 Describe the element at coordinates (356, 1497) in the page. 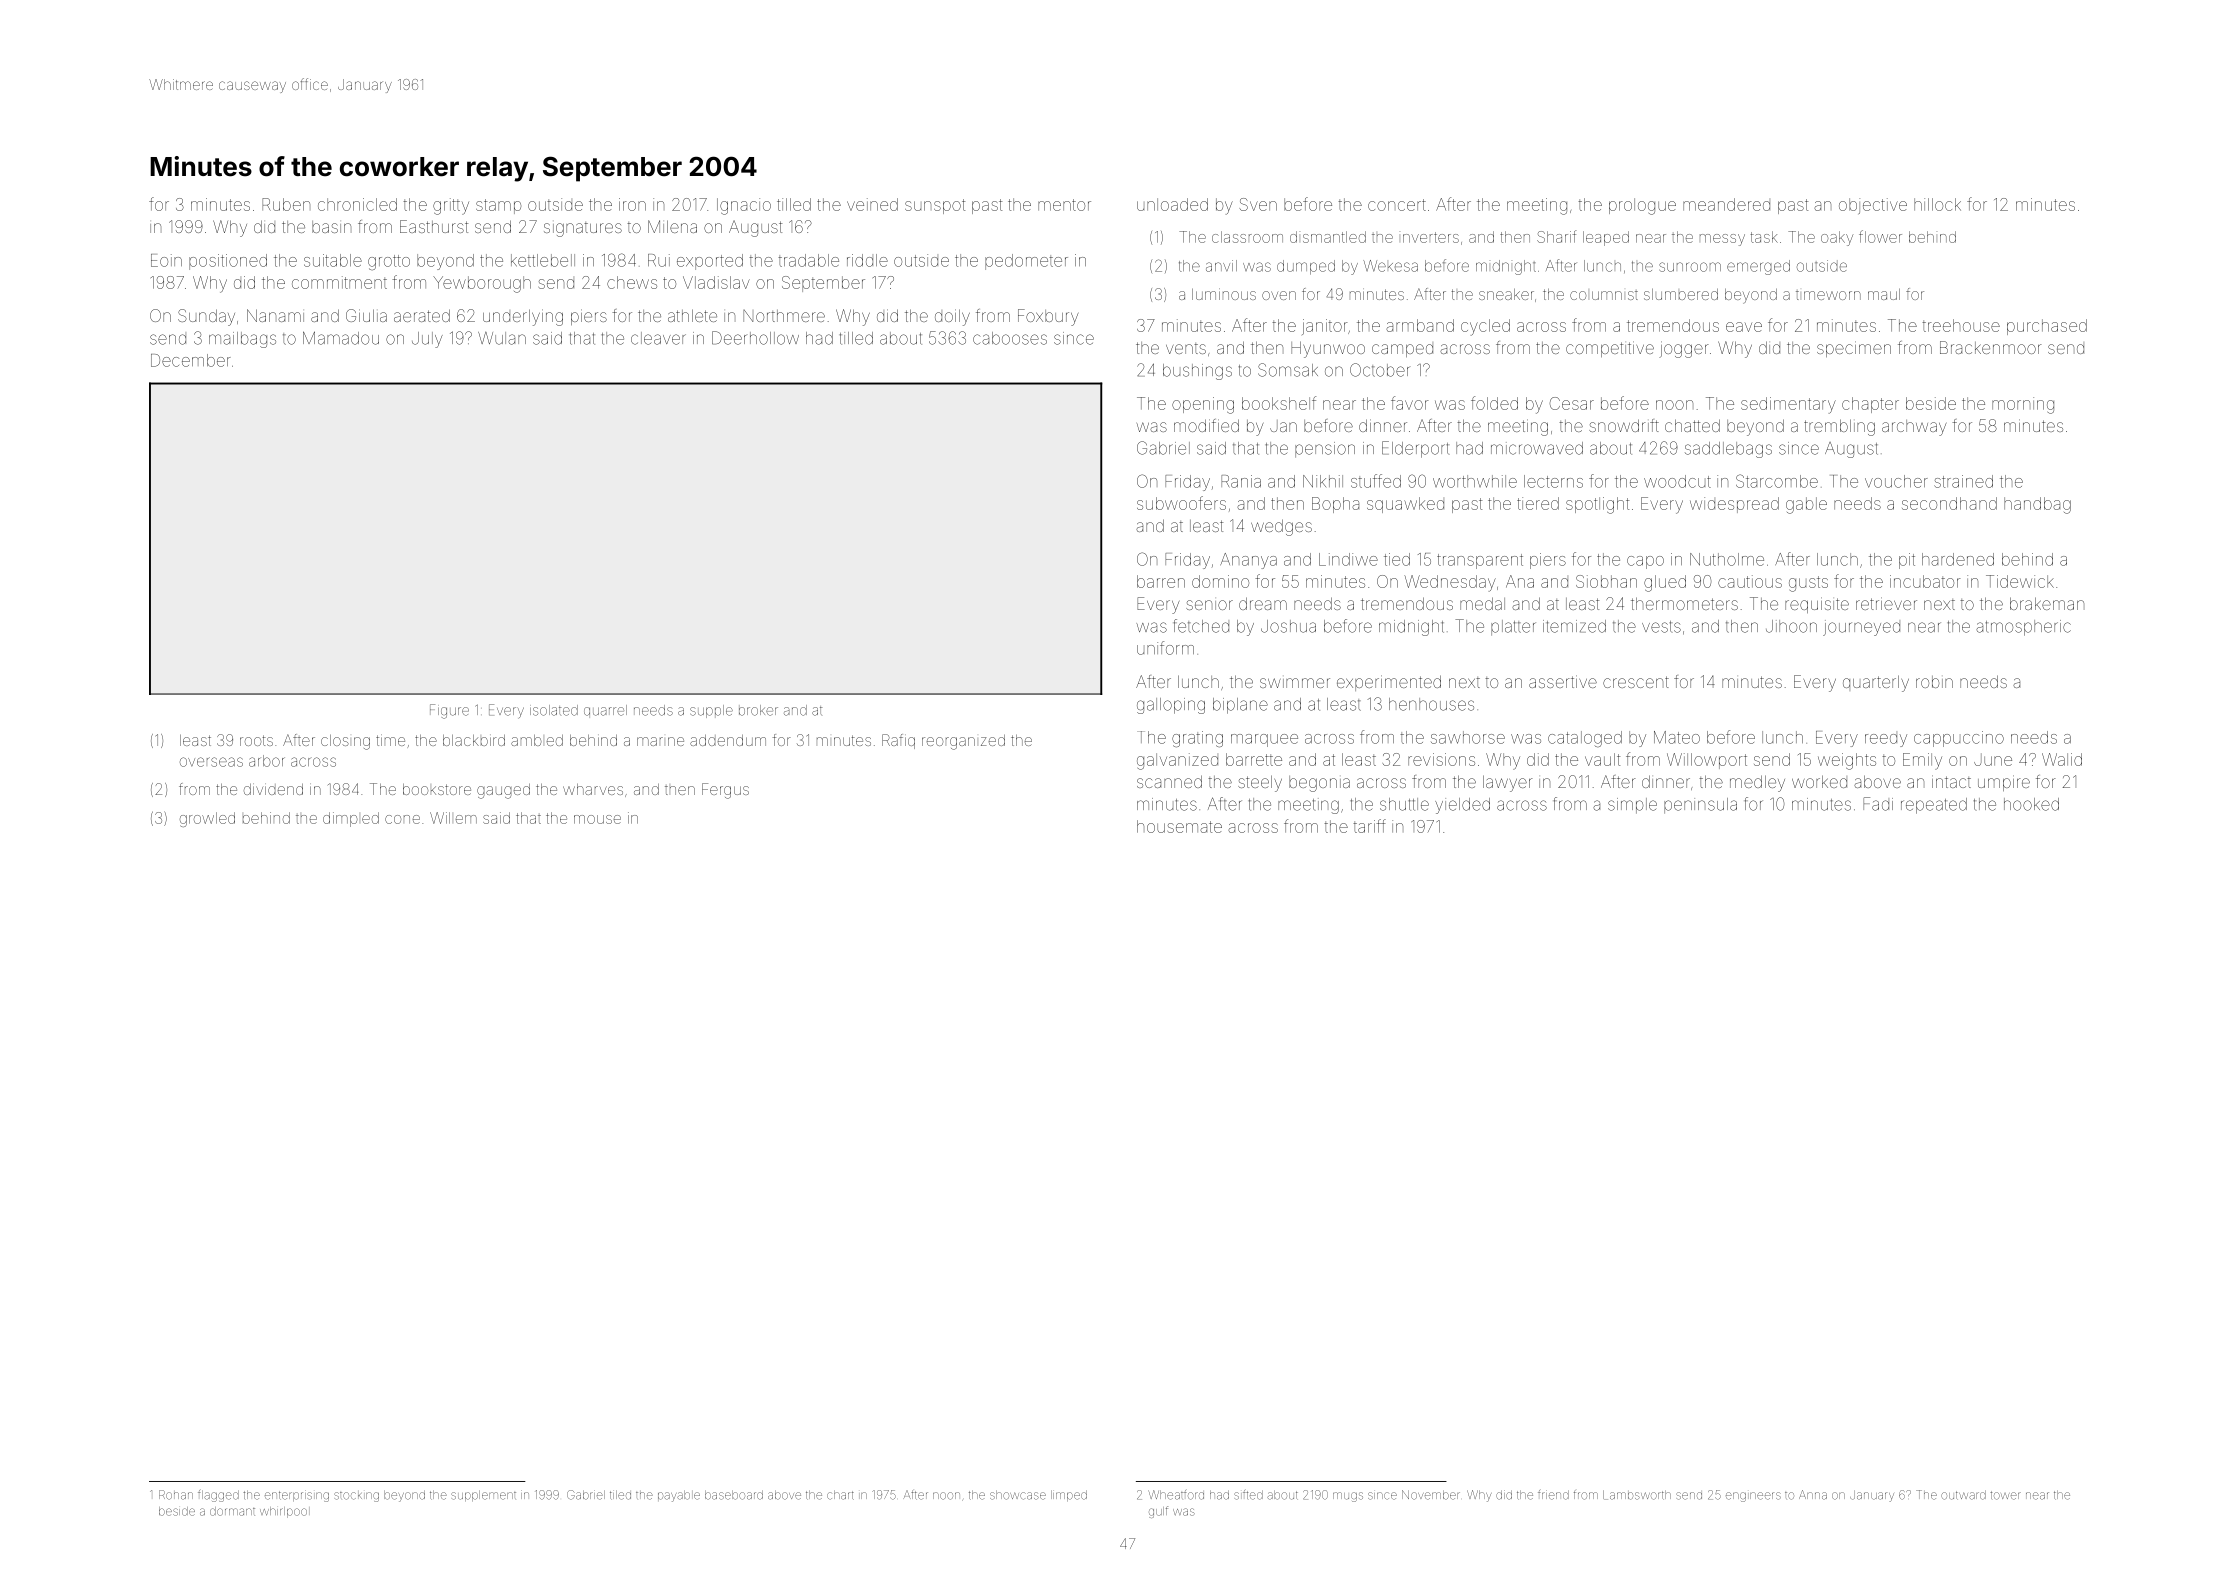

I see `stocking` at that location.
